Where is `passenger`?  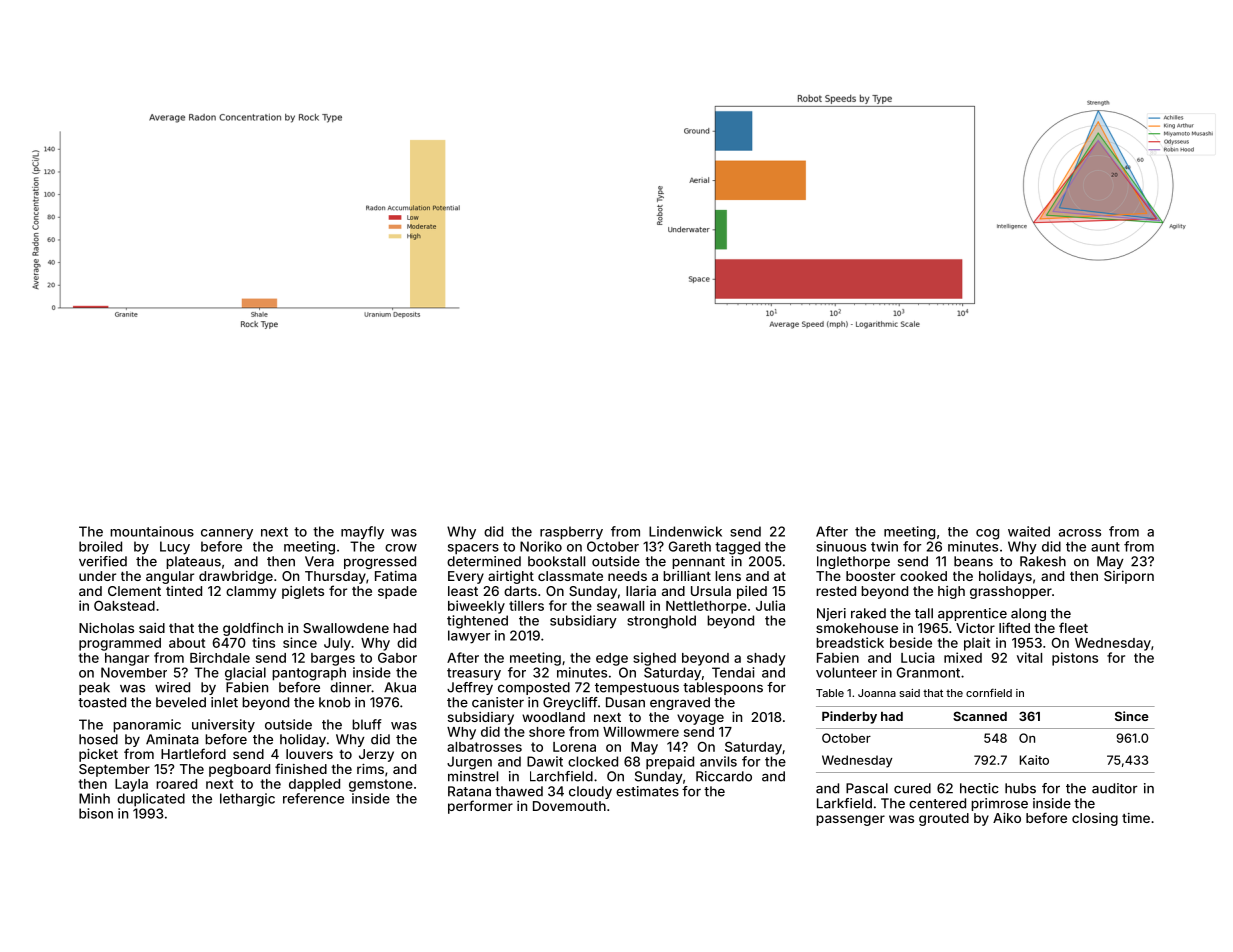 passenger is located at coordinates (850, 820).
